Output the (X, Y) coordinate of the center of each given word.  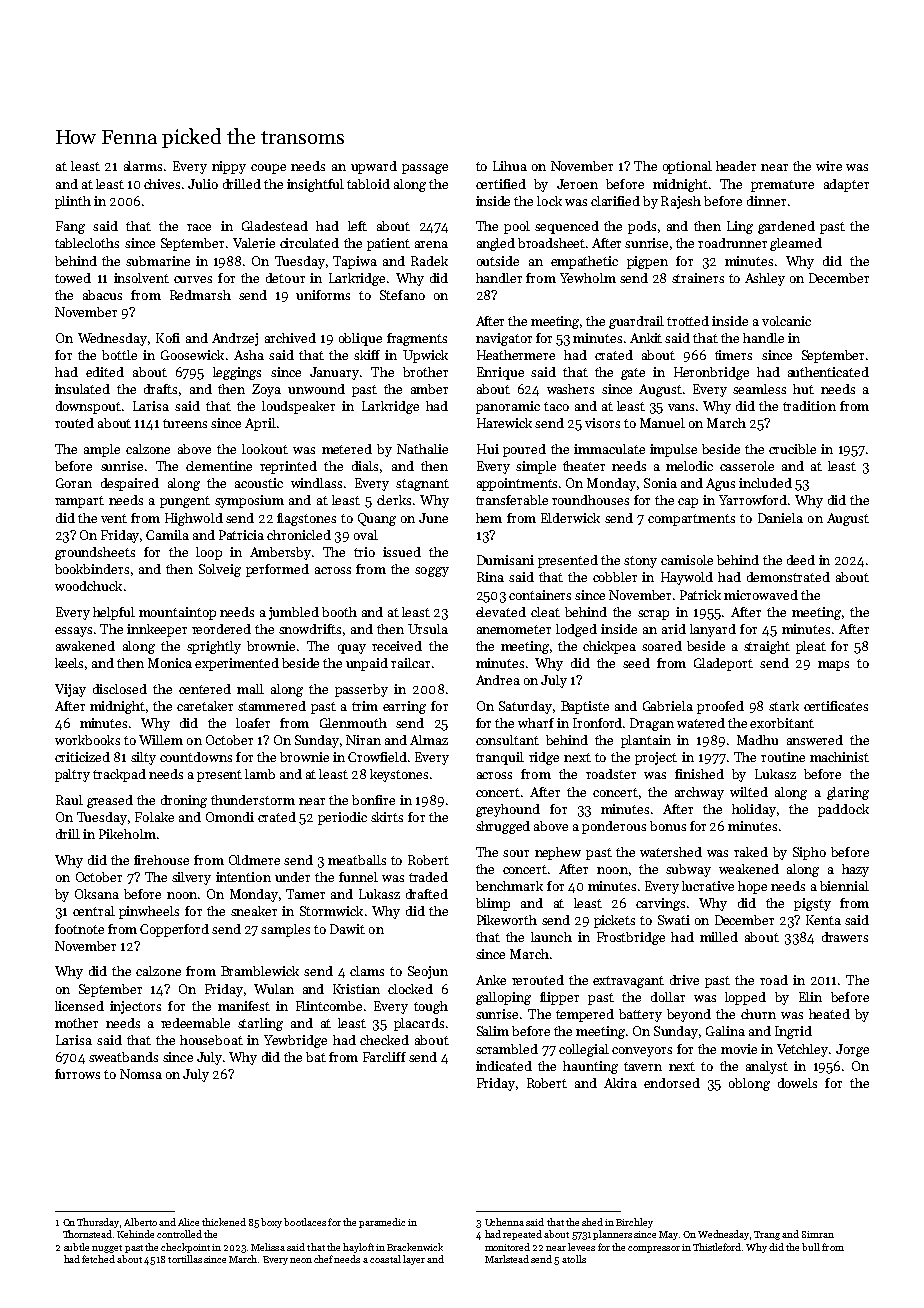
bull (811, 1247)
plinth (73, 202)
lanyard (713, 630)
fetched (98, 1259)
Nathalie (422, 449)
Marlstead (507, 1259)
